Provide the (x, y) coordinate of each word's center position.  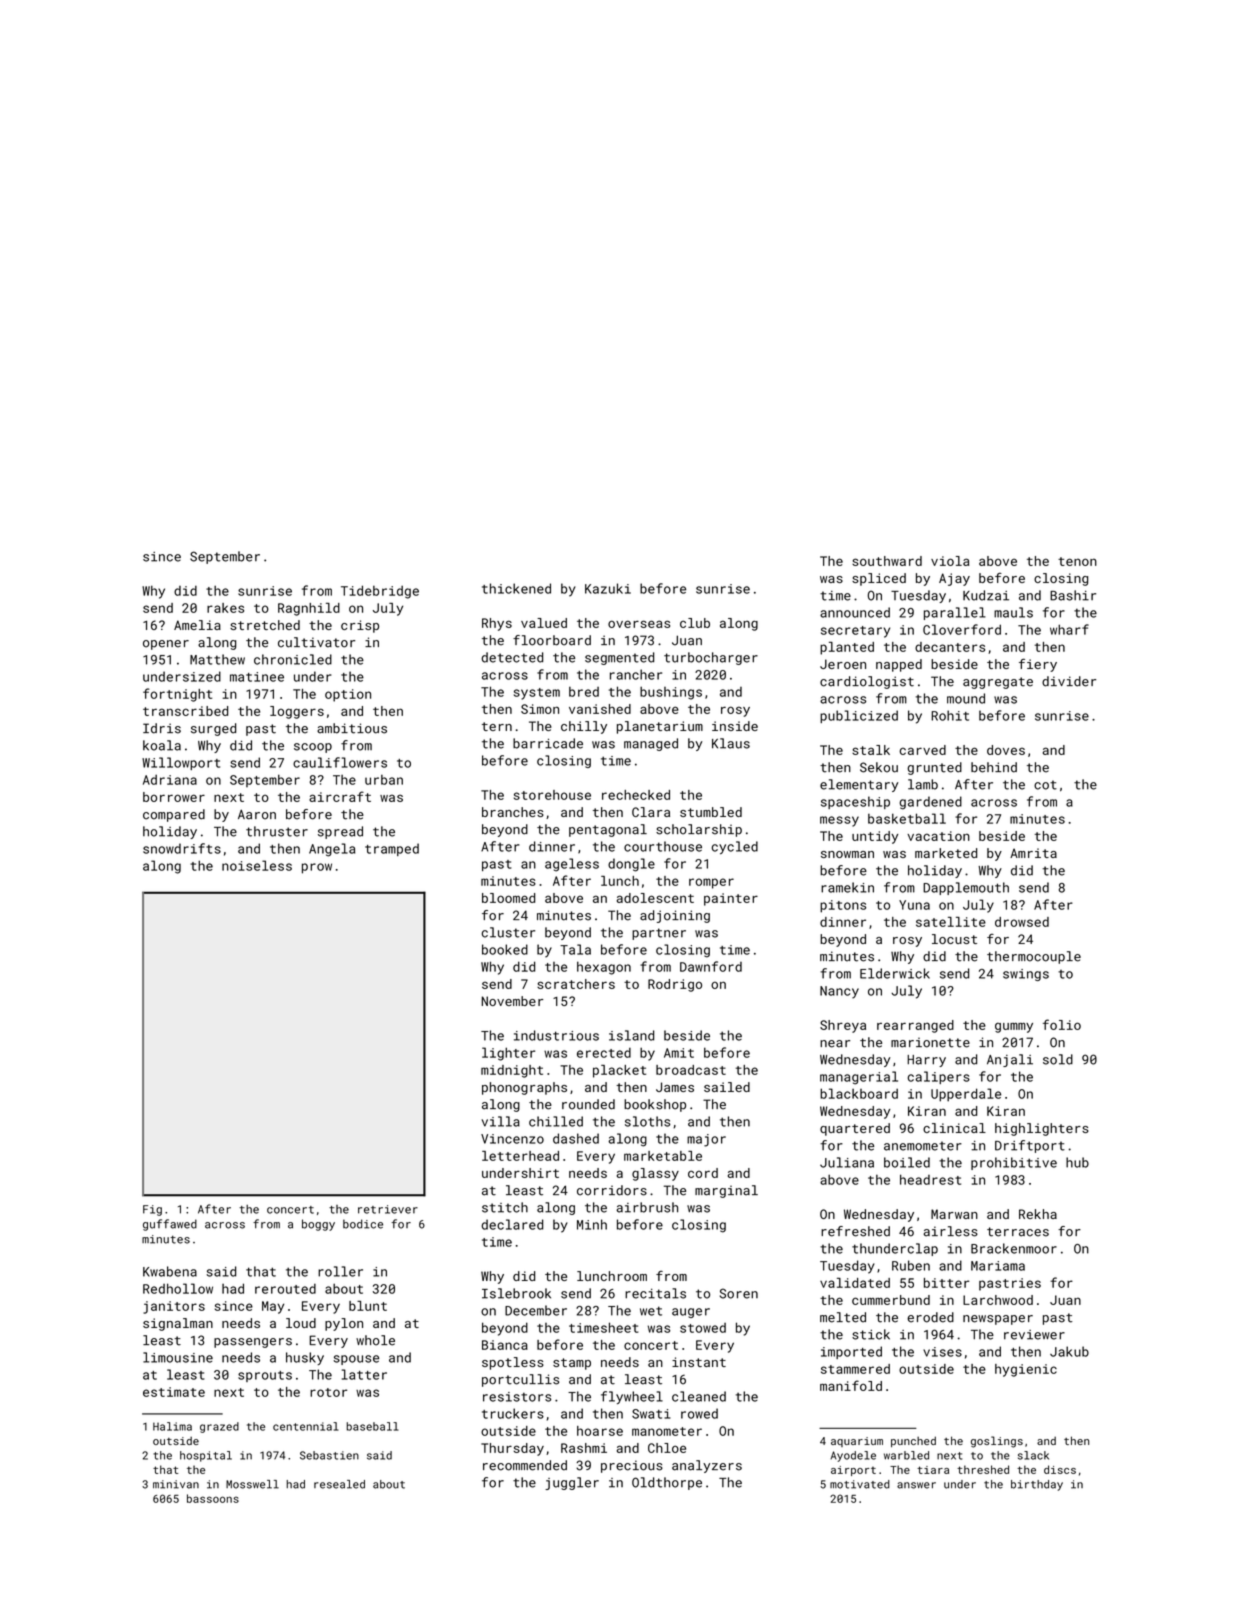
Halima (172, 1426)
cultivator (316, 642)
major (706, 1140)
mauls (1013, 612)
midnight (512, 1071)
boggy (318, 1225)
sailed (727, 1087)
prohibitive (1014, 1163)
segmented (619, 658)
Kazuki (608, 588)
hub (1077, 1162)
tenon (1077, 561)
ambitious (352, 728)
